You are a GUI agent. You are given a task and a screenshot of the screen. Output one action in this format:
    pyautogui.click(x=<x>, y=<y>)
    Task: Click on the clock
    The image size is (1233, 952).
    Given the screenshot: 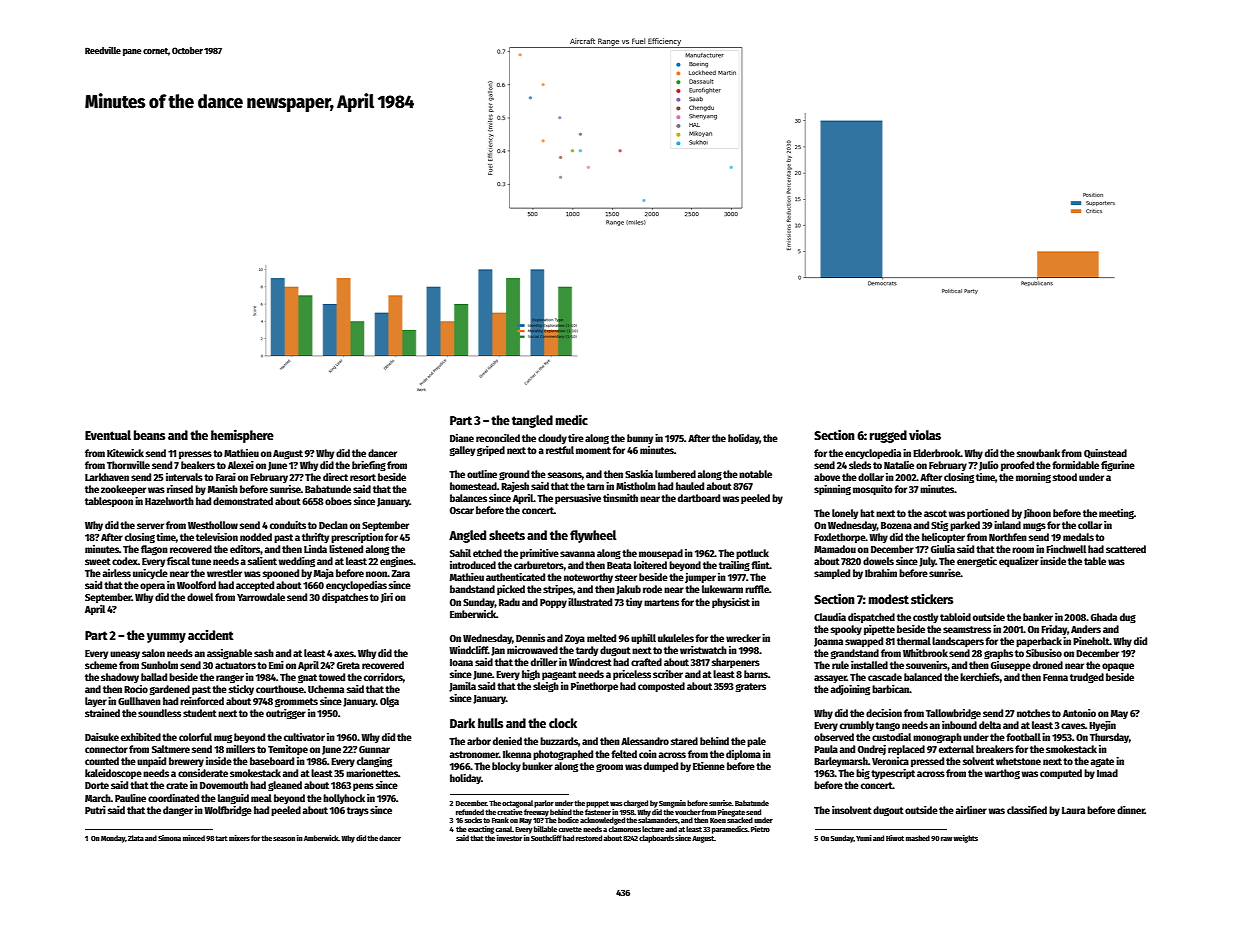 What is the action you would take?
    pyautogui.click(x=563, y=723)
